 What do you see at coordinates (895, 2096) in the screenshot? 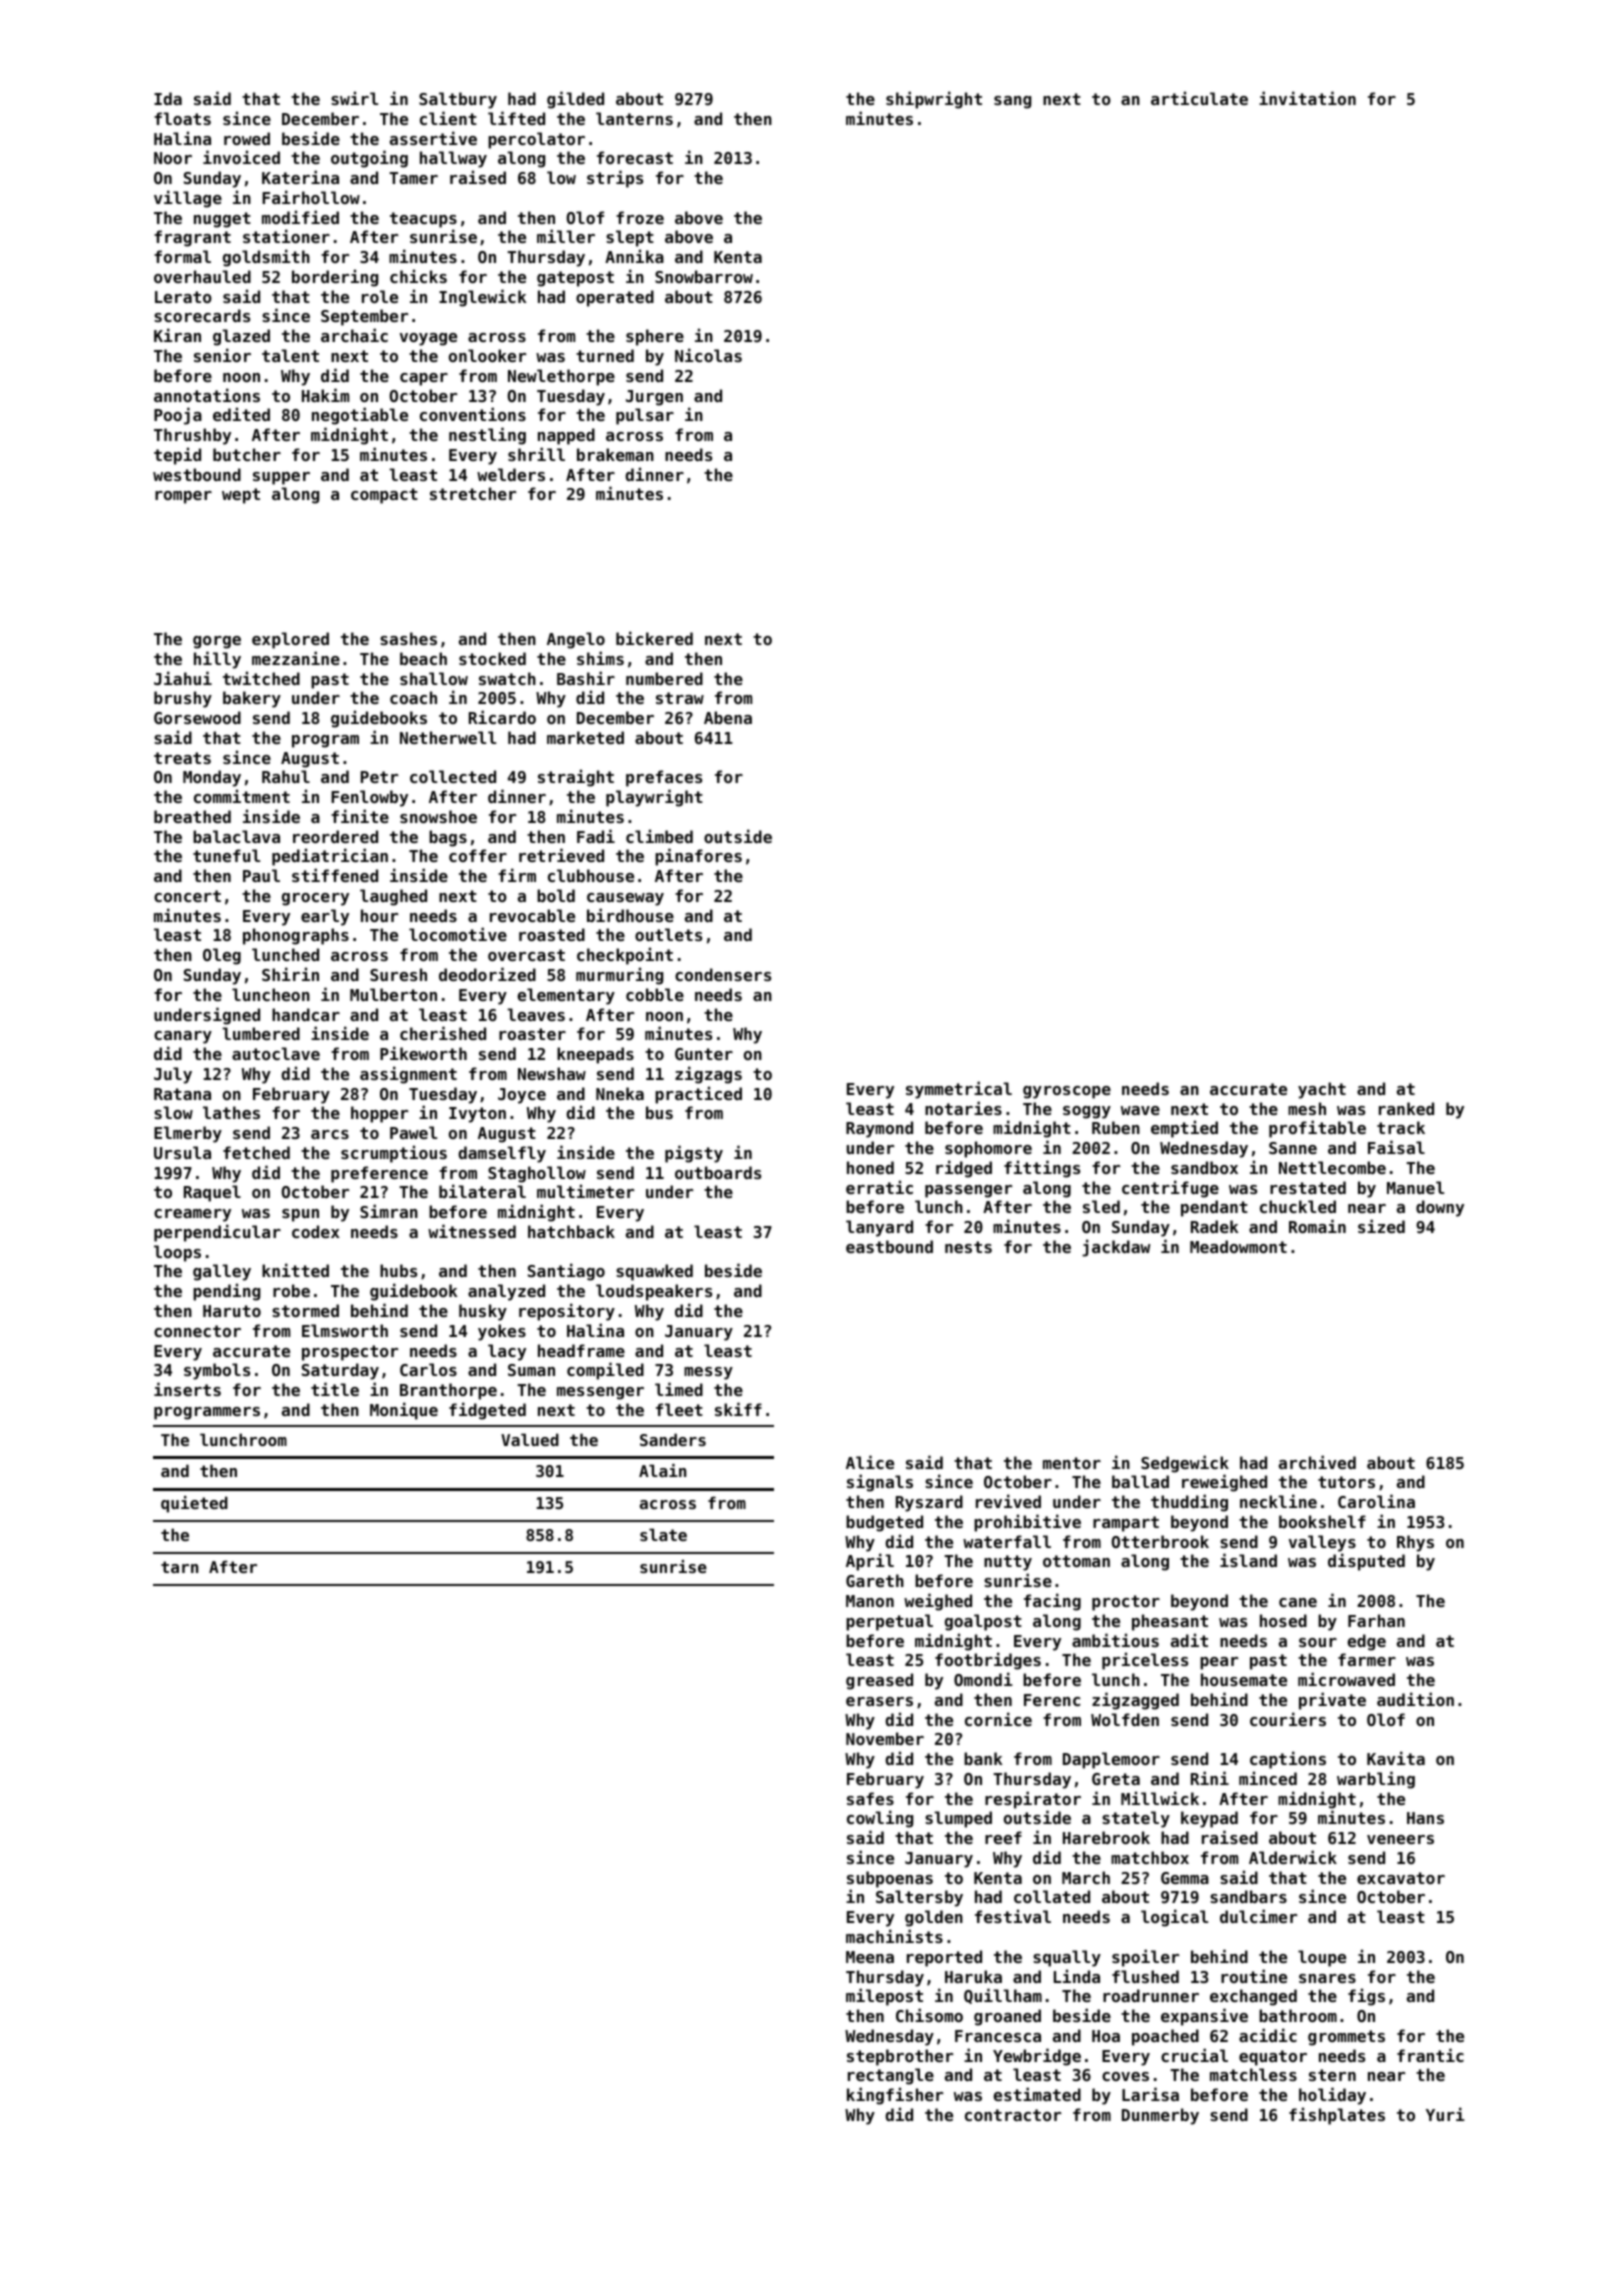
I see `kingfisher` at bounding box center [895, 2096].
